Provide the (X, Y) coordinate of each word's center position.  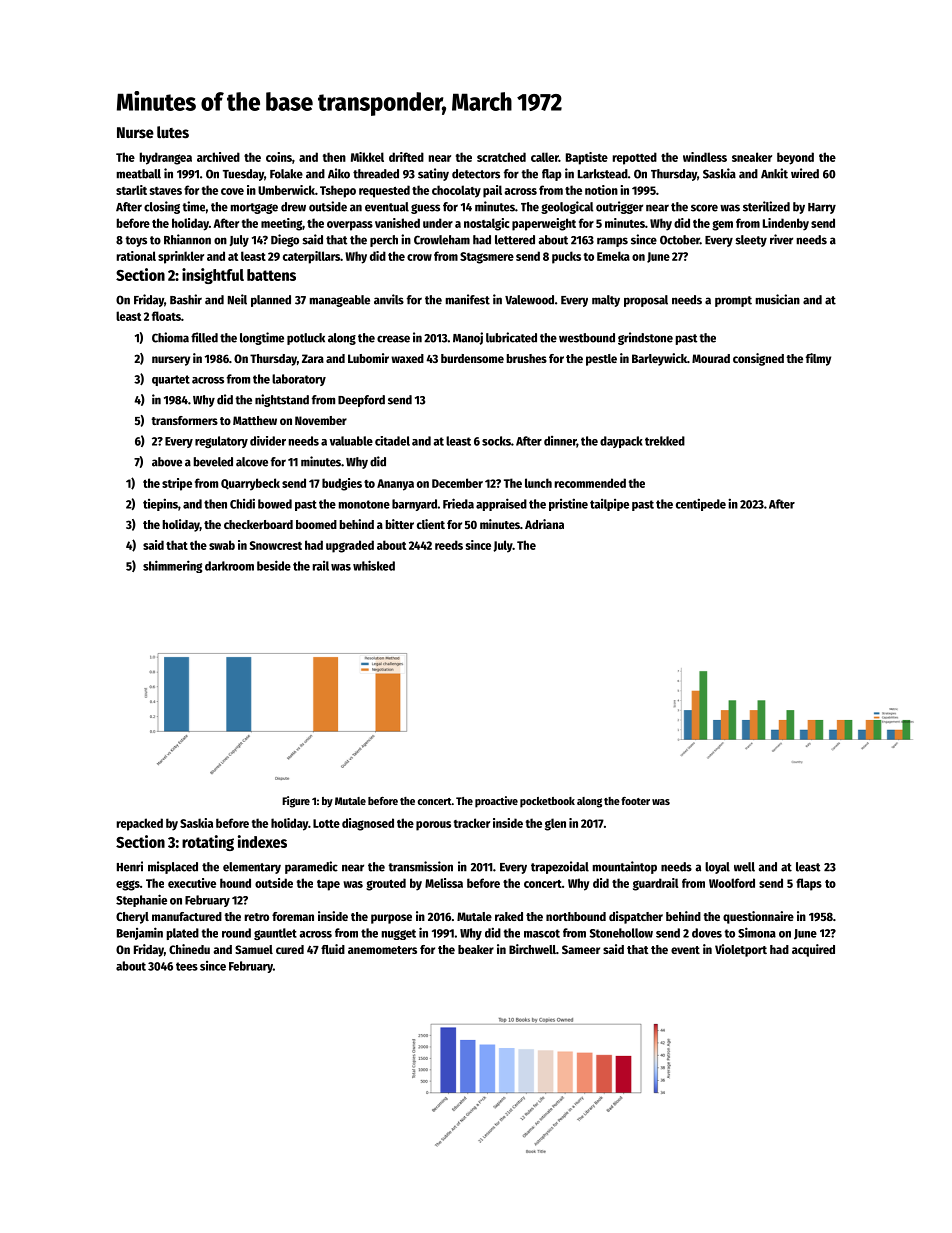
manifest (468, 299)
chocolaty (456, 191)
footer (635, 801)
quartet (171, 380)
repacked (140, 824)
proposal (646, 301)
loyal (717, 868)
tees (187, 966)
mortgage (254, 208)
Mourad (711, 358)
